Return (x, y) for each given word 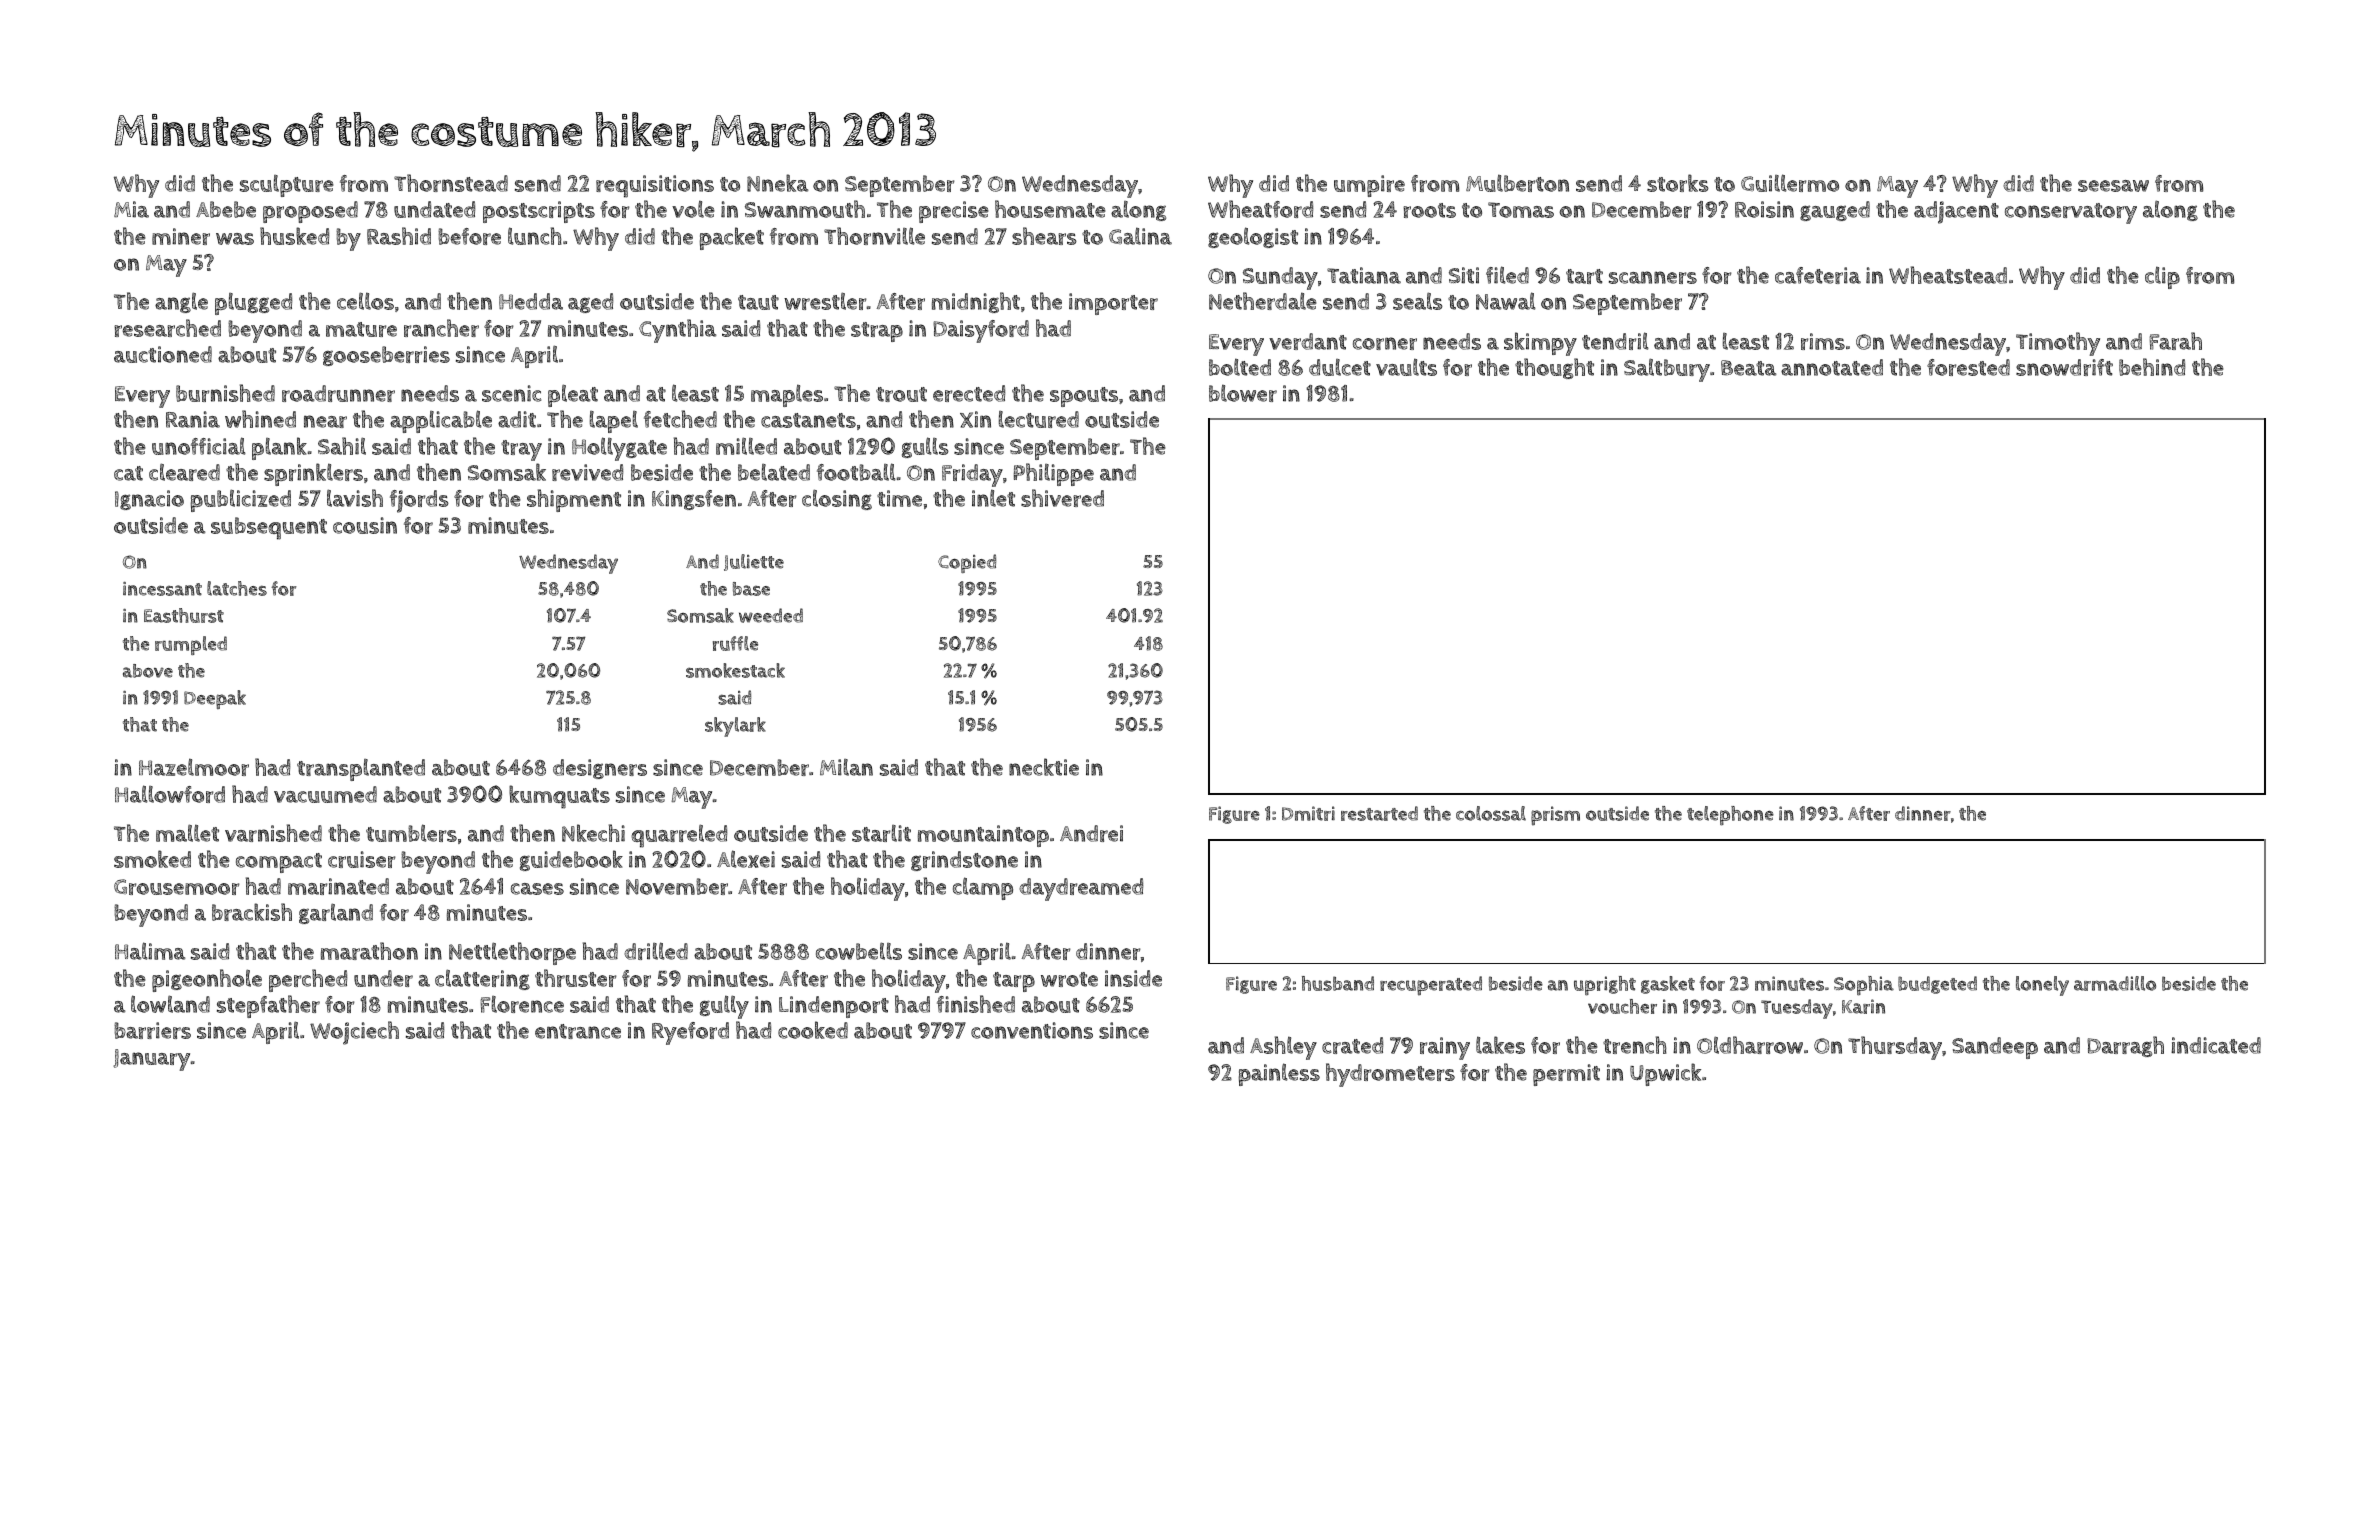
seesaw (2113, 186)
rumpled (191, 645)
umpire (1369, 186)
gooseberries (386, 356)
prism (1555, 816)
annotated (1832, 367)
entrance (578, 1031)
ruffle (735, 643)
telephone (1730, 816)
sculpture (287, 186)
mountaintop (983, 836)
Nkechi (593, 833)
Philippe (1054, 474)
